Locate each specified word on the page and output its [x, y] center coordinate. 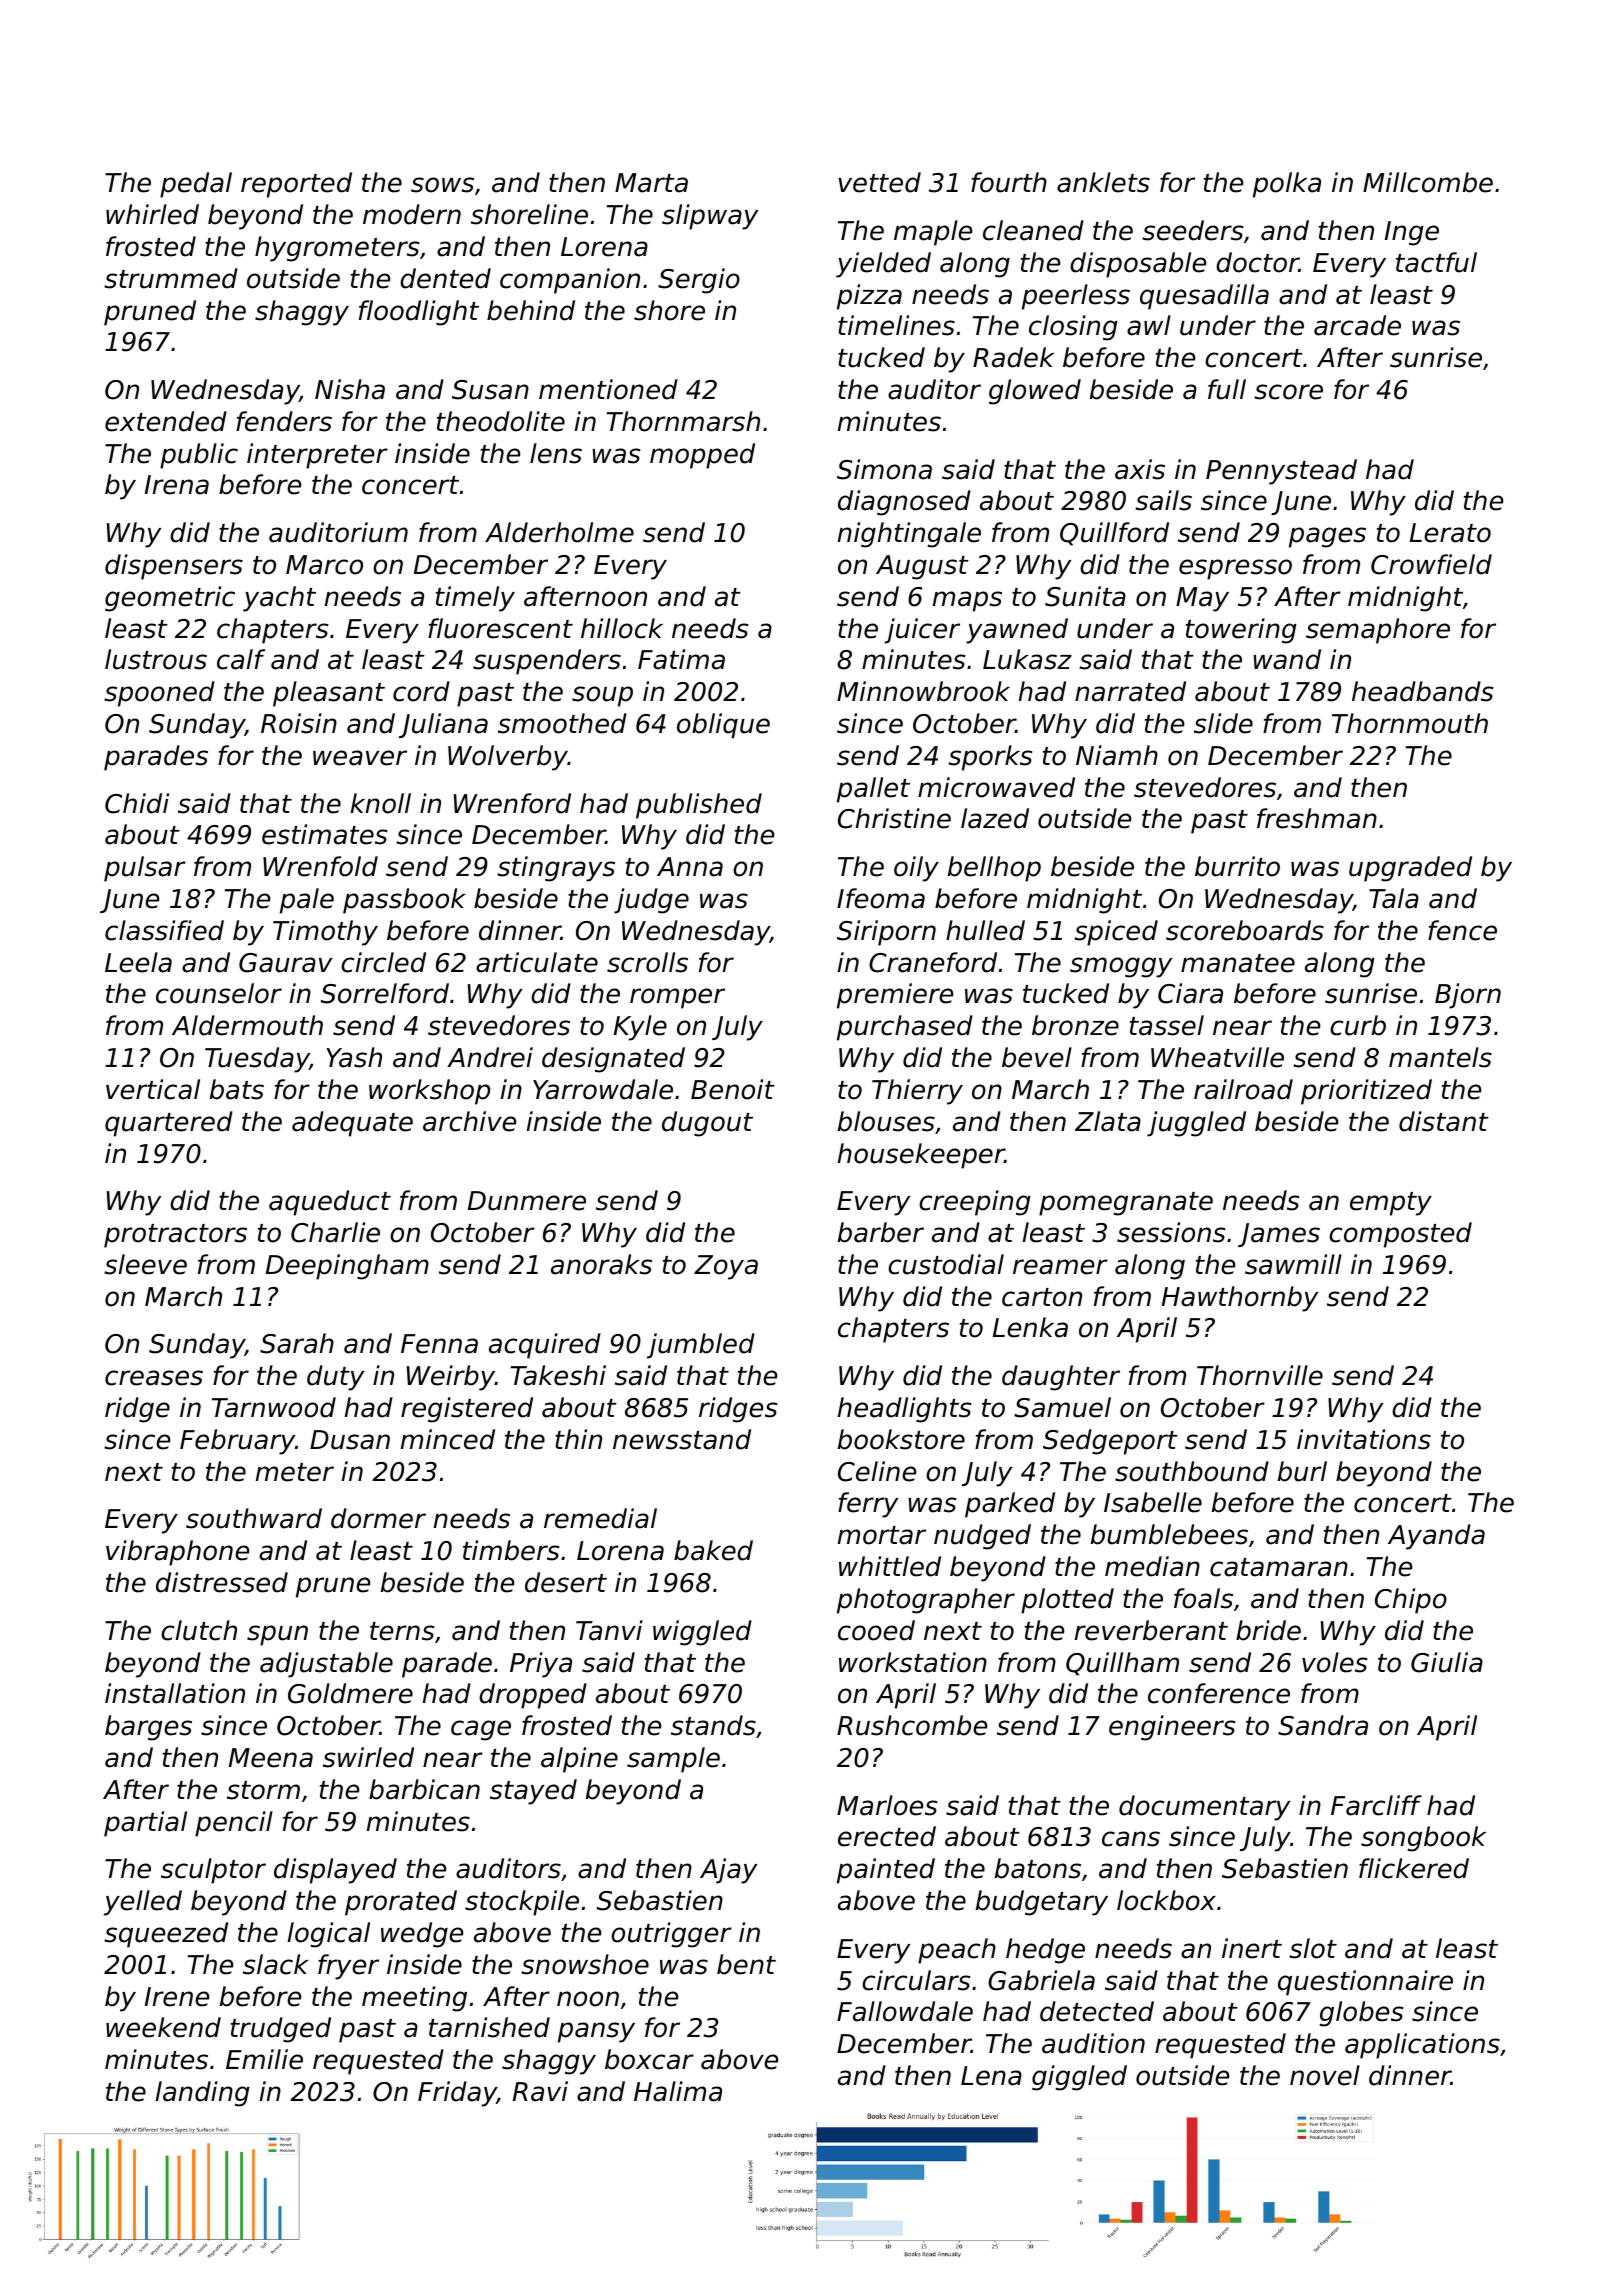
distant [1444, 1121]
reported [296, 185]
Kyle [640, 1028]
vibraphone [177, 1553]
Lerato [1450, 533]
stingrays [556, 869]
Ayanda [1436, 1537]
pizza [869, 297]
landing [203, 2094]
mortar [882, 1535]
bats [237, 1089]
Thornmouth [1410, 723]
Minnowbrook [923, 691]
